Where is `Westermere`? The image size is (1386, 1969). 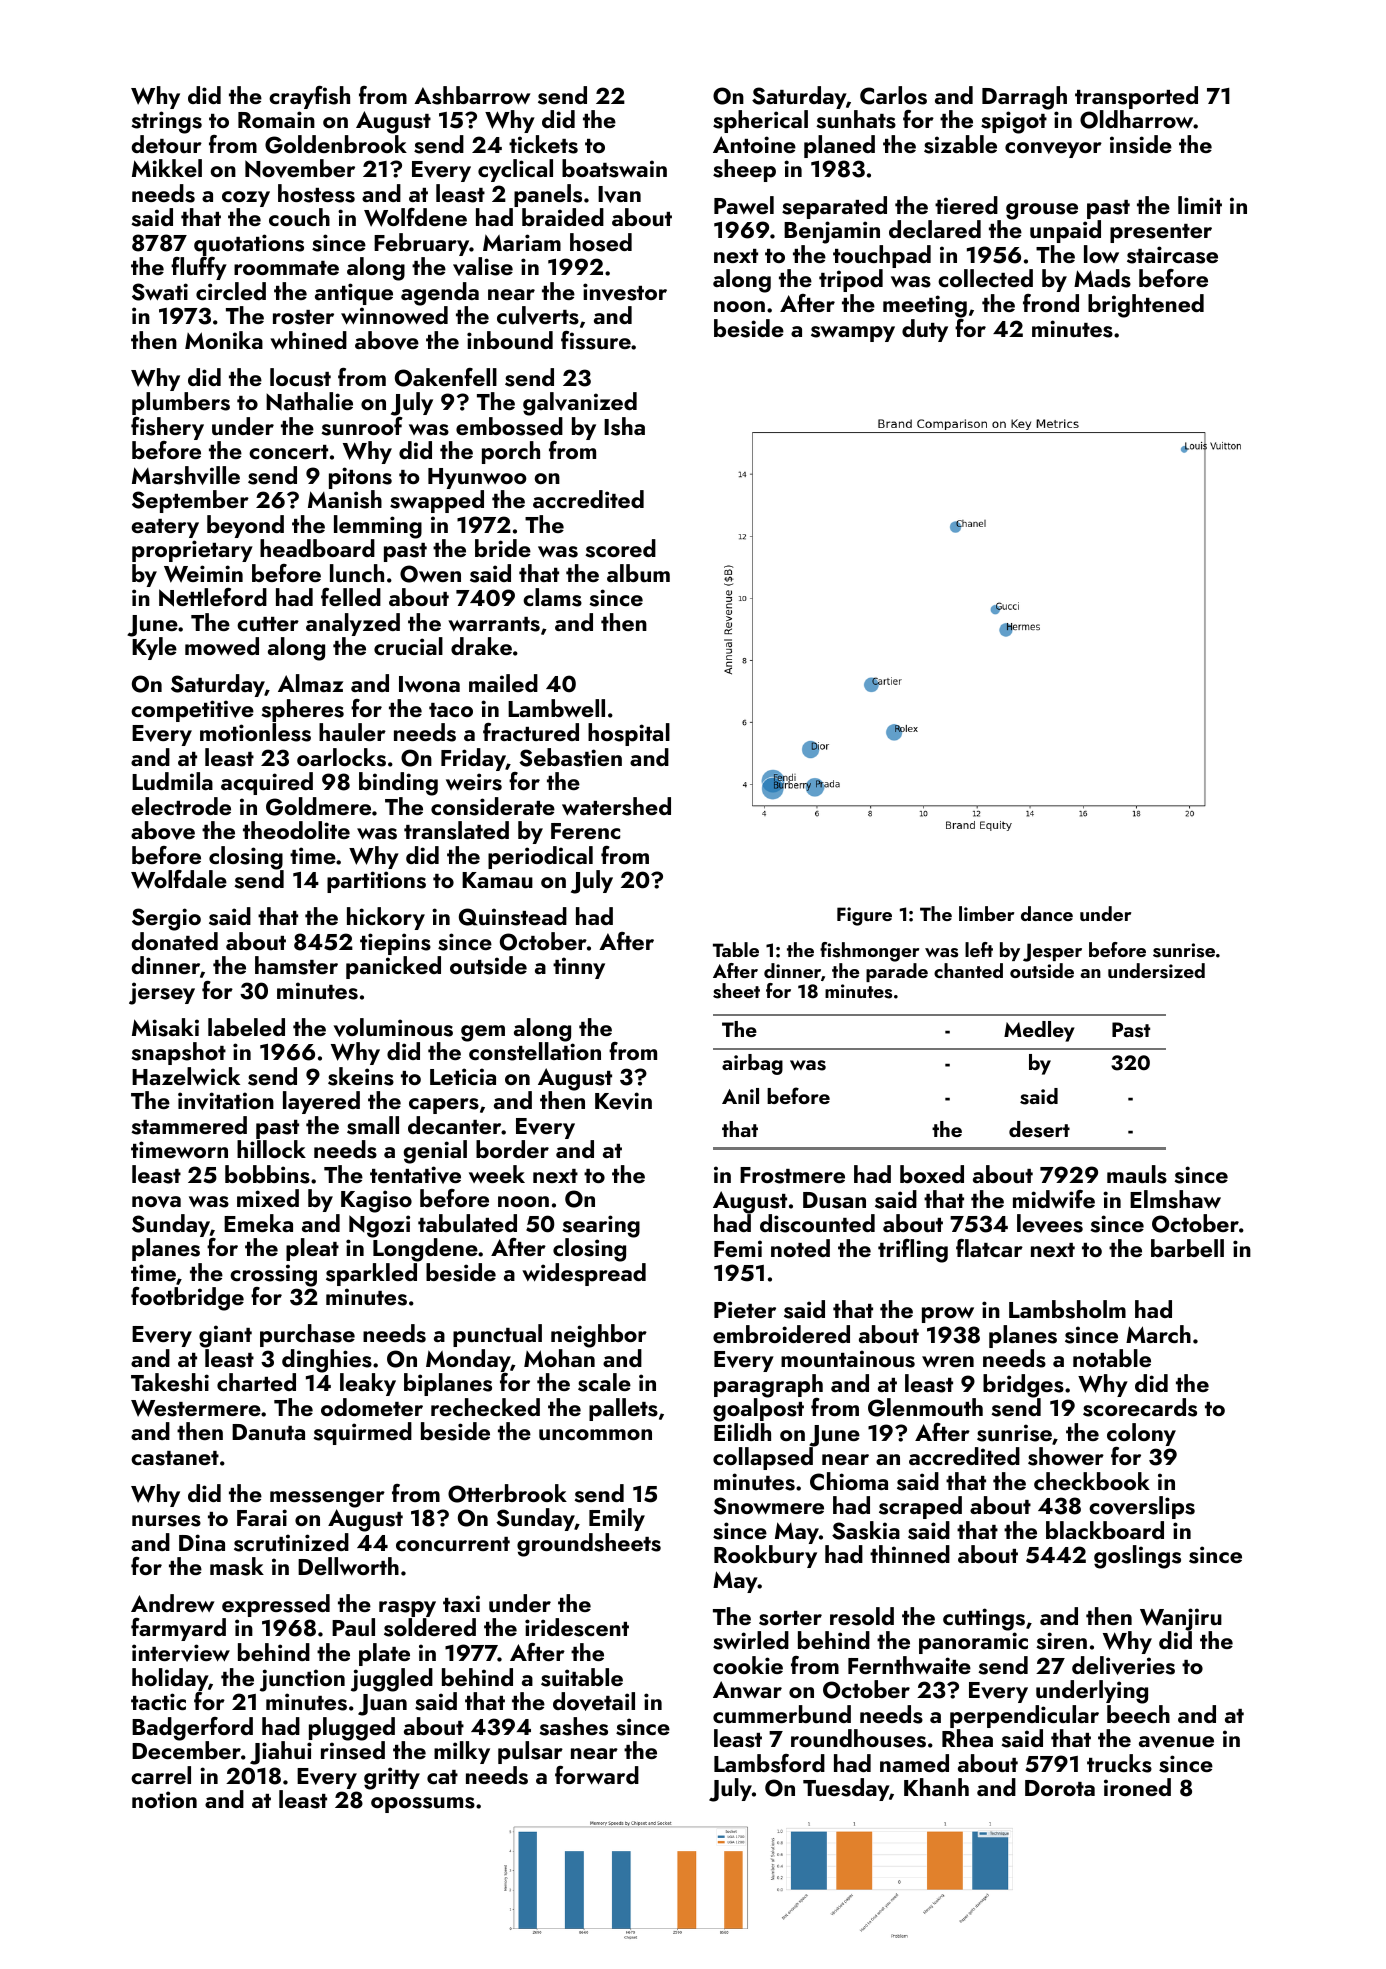
Westermere is located at coordinates (196, 1408).
